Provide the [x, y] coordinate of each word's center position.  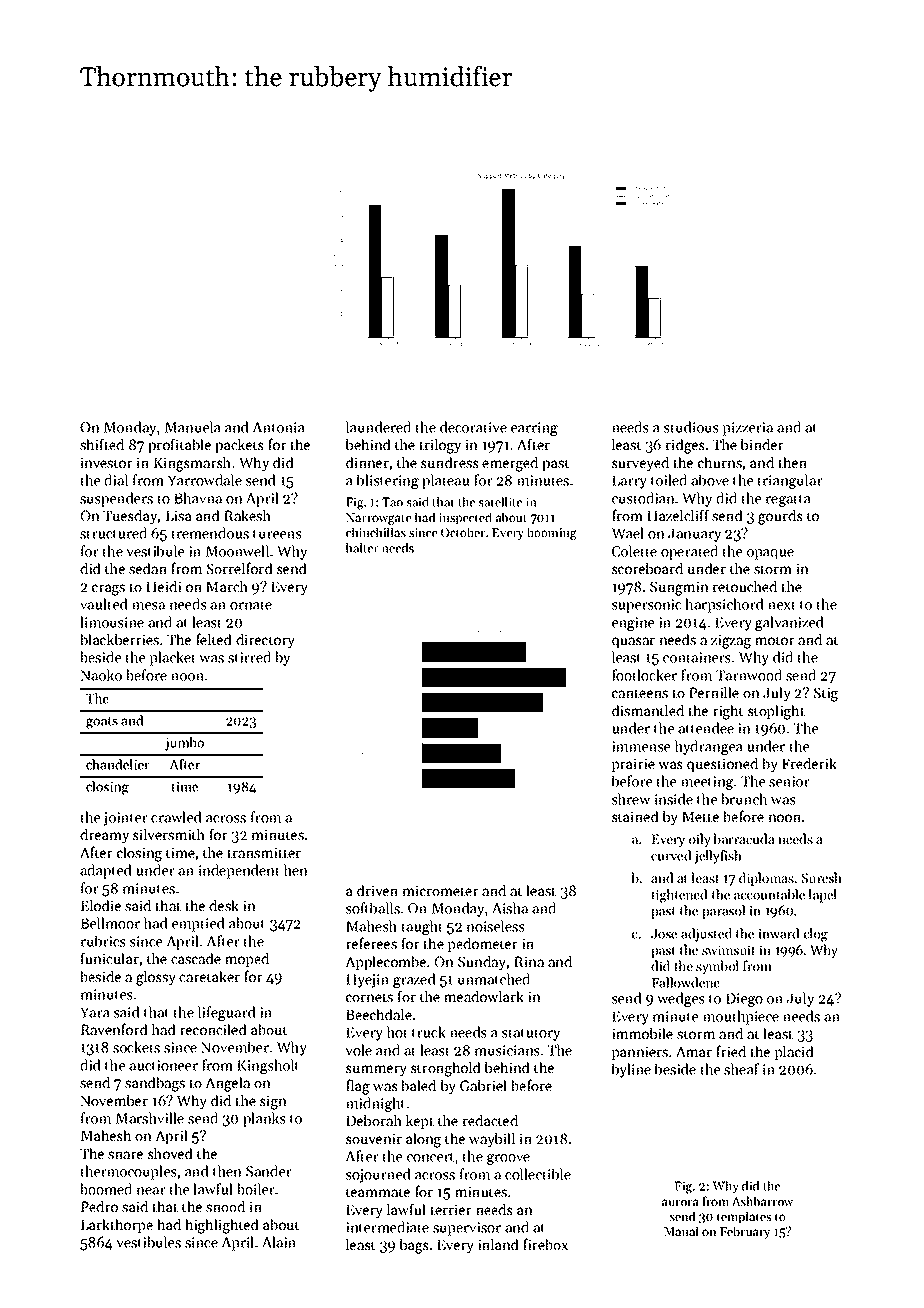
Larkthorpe [117, 1226]
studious [691, 427]
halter [362, 548]
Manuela [192, 427]
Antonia [278, 427]
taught [422, 927]
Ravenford [114, 1029]
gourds [780, 517]
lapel [822, 896]
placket [173, 658]
